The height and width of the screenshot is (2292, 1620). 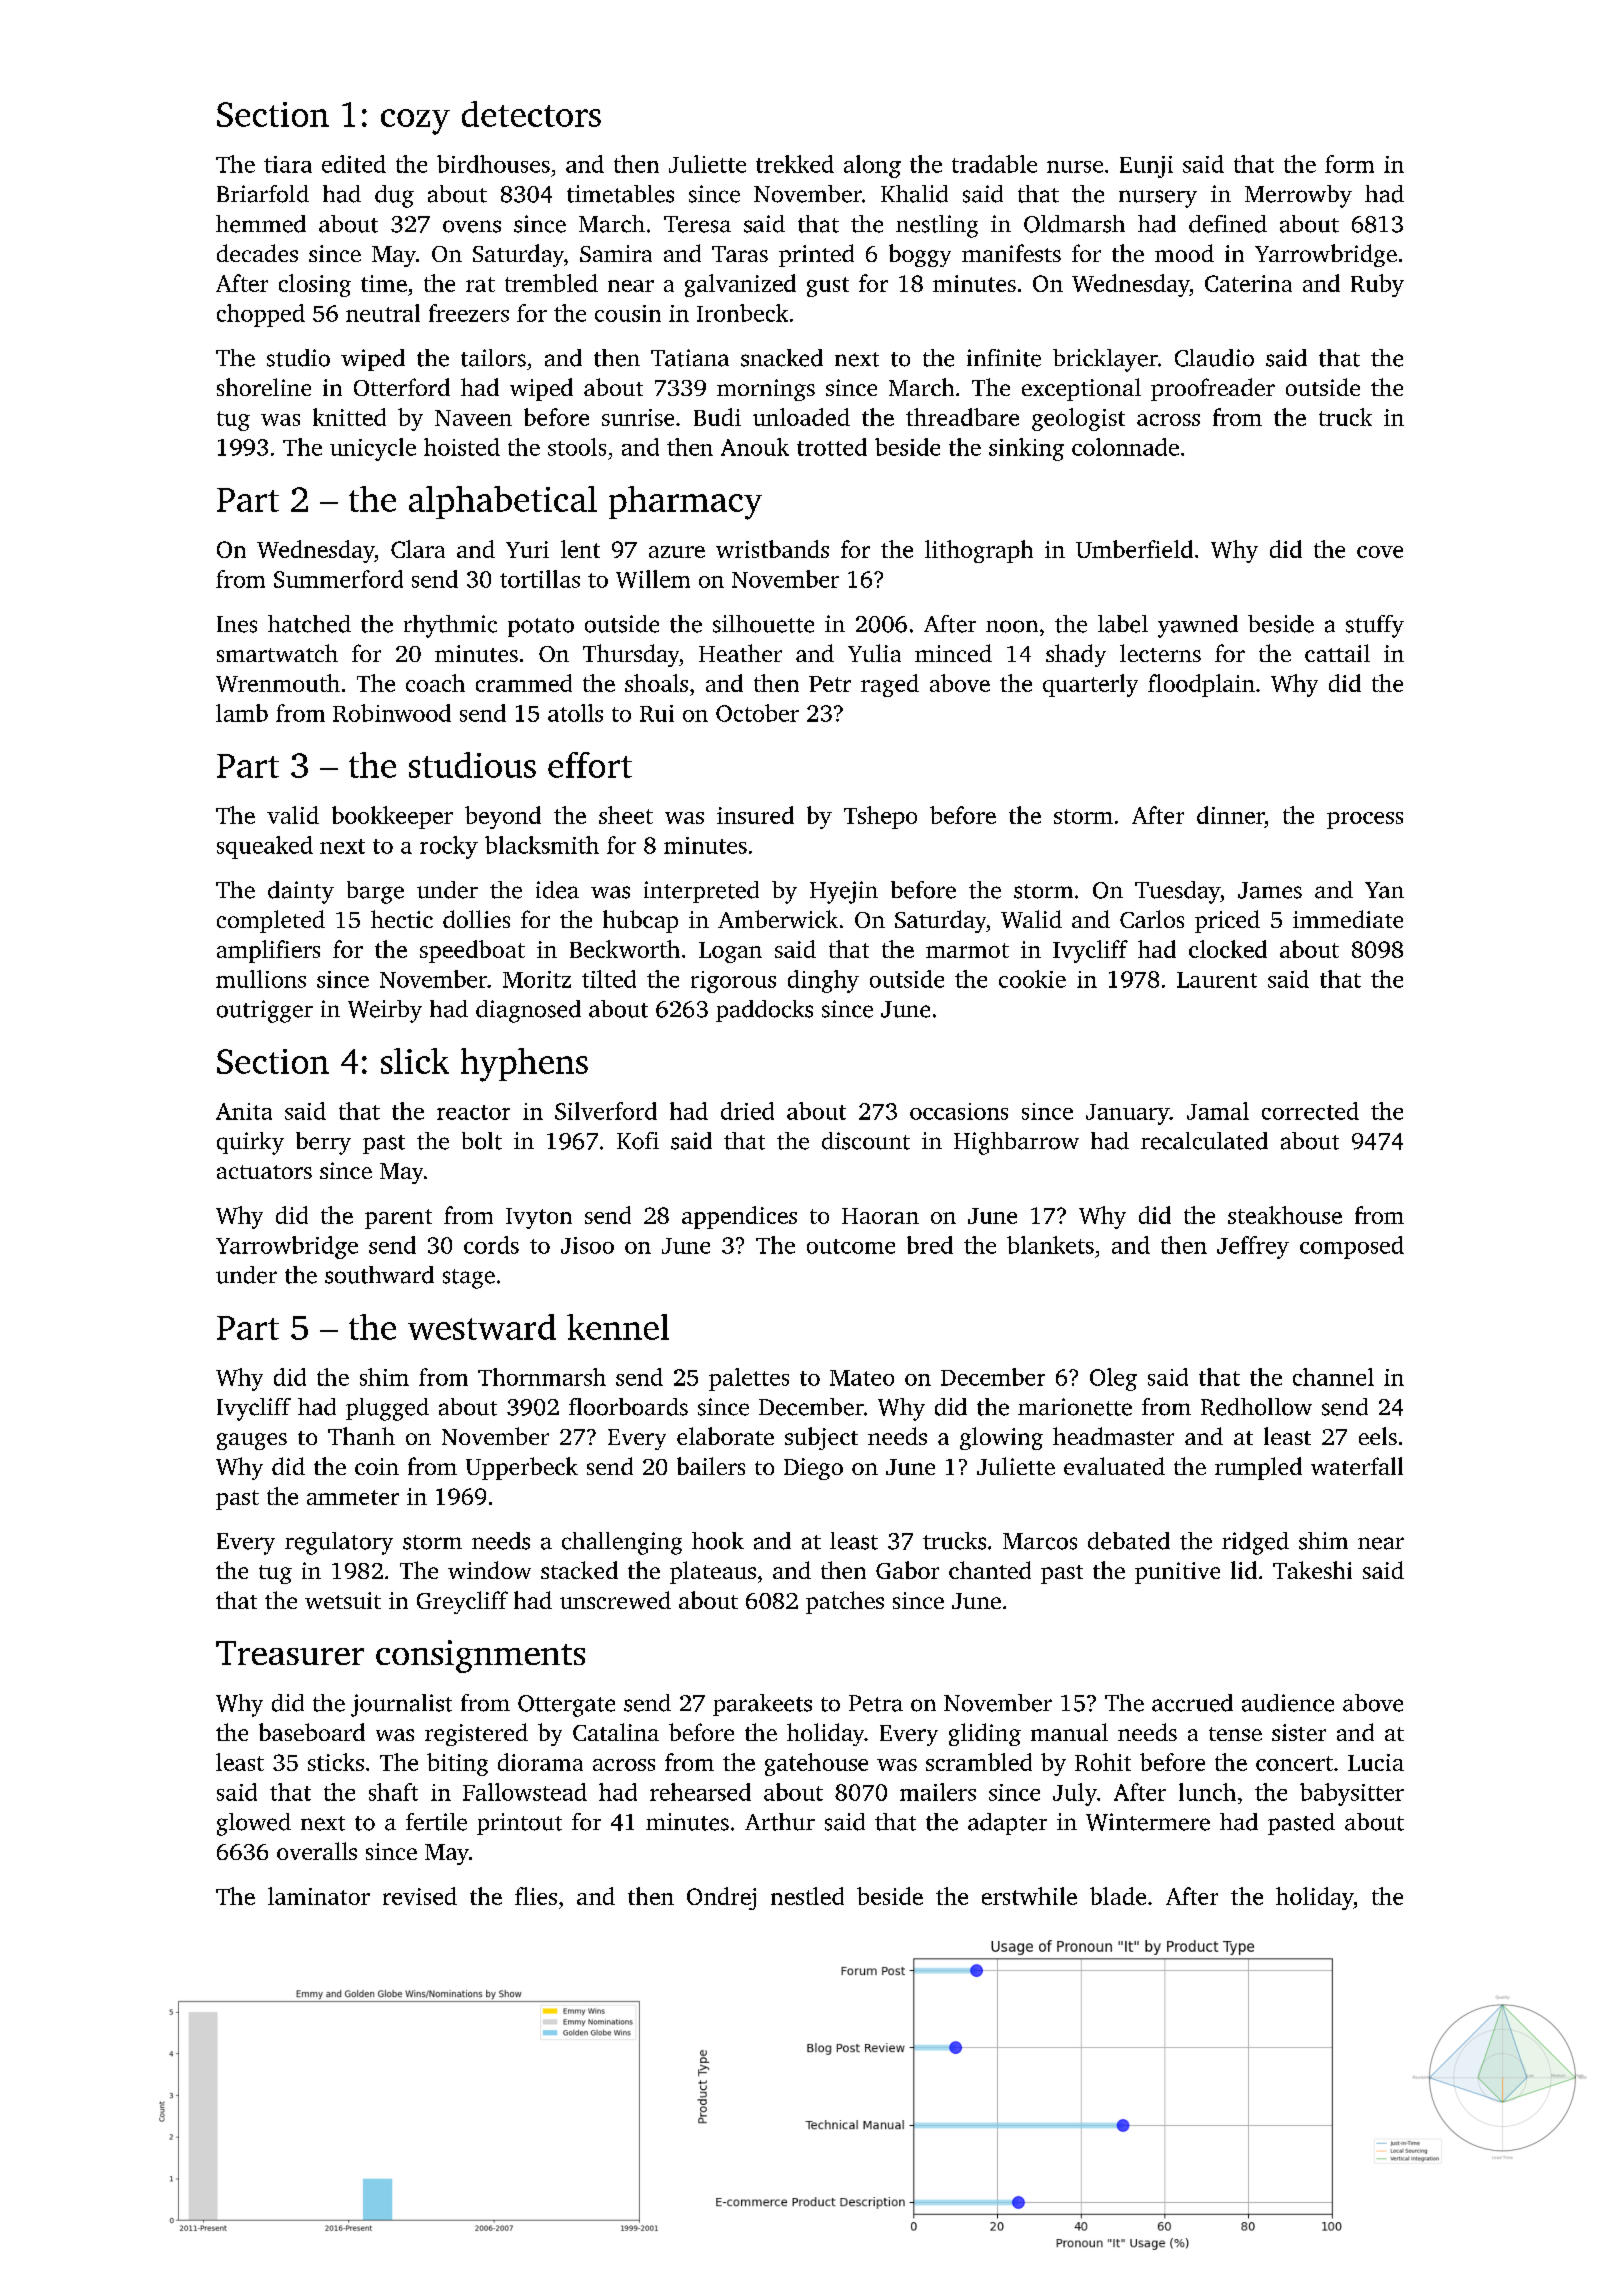 What do you see at coordinates (1285, 1215) in the screenshot?
I see `steakhouse` at bounding box center [1285, 1215].
